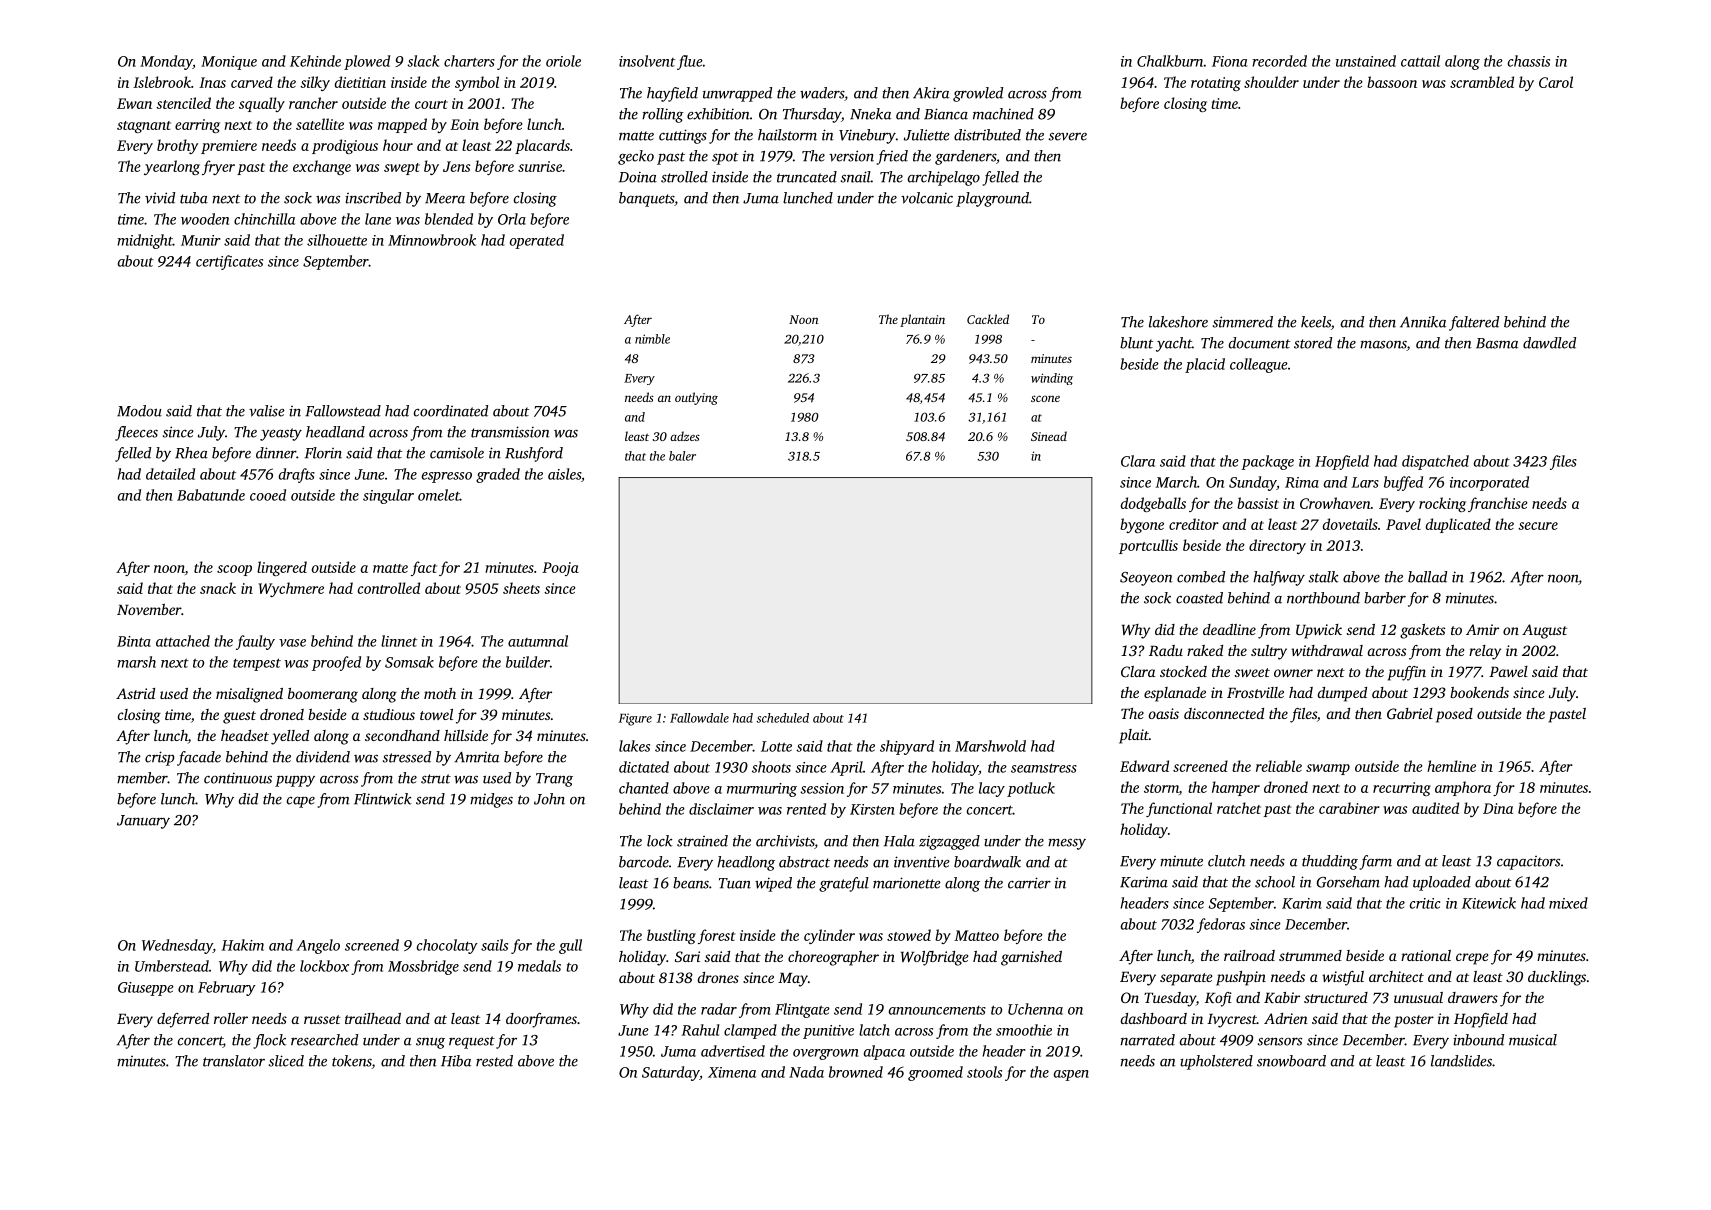 The height and width of the screenshot is (1210, 1711). What do you see at coordinates (1310, 955) in the screenshot?
I see `strummed` at bounding box center [1310, 955].
